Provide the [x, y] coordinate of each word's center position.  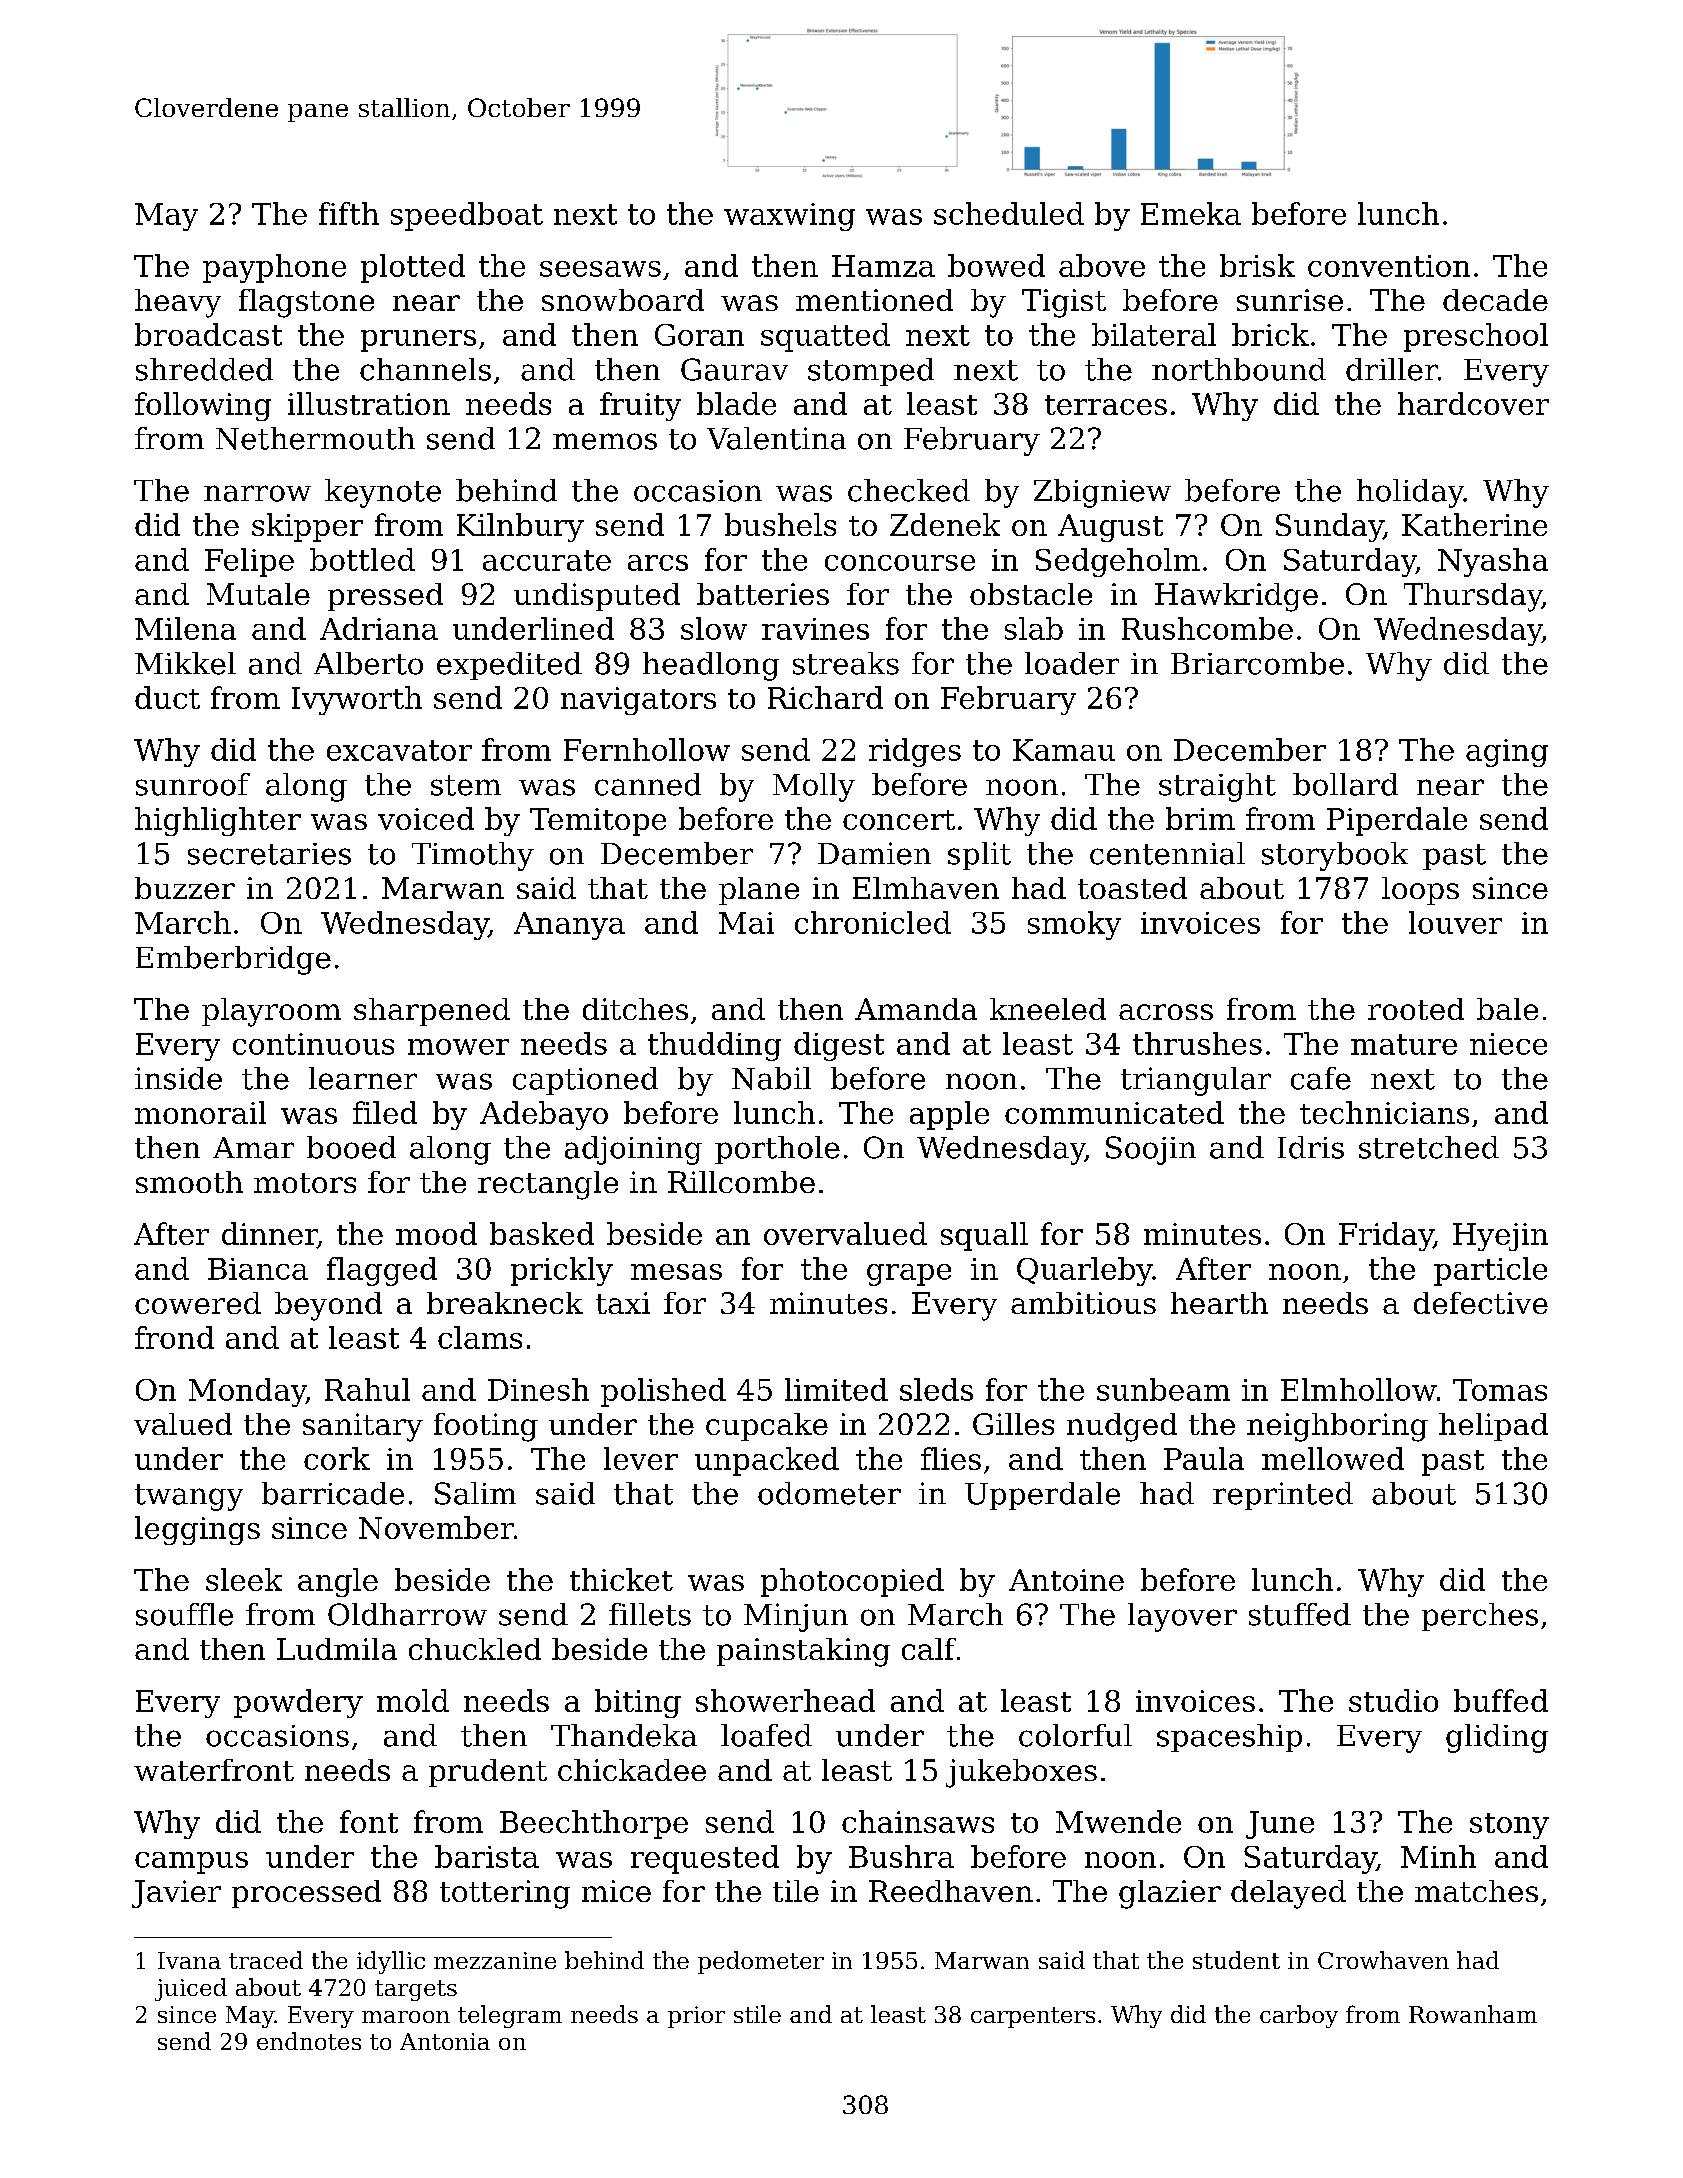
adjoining [633, 1150]
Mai [746, 923]
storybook [1335, 856]
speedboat [467, 216]
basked [542, 1233]
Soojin [1151, 1150]
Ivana [189, 1960]
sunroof [193, 784]
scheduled [1009, 213]
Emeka [1191, 213]
